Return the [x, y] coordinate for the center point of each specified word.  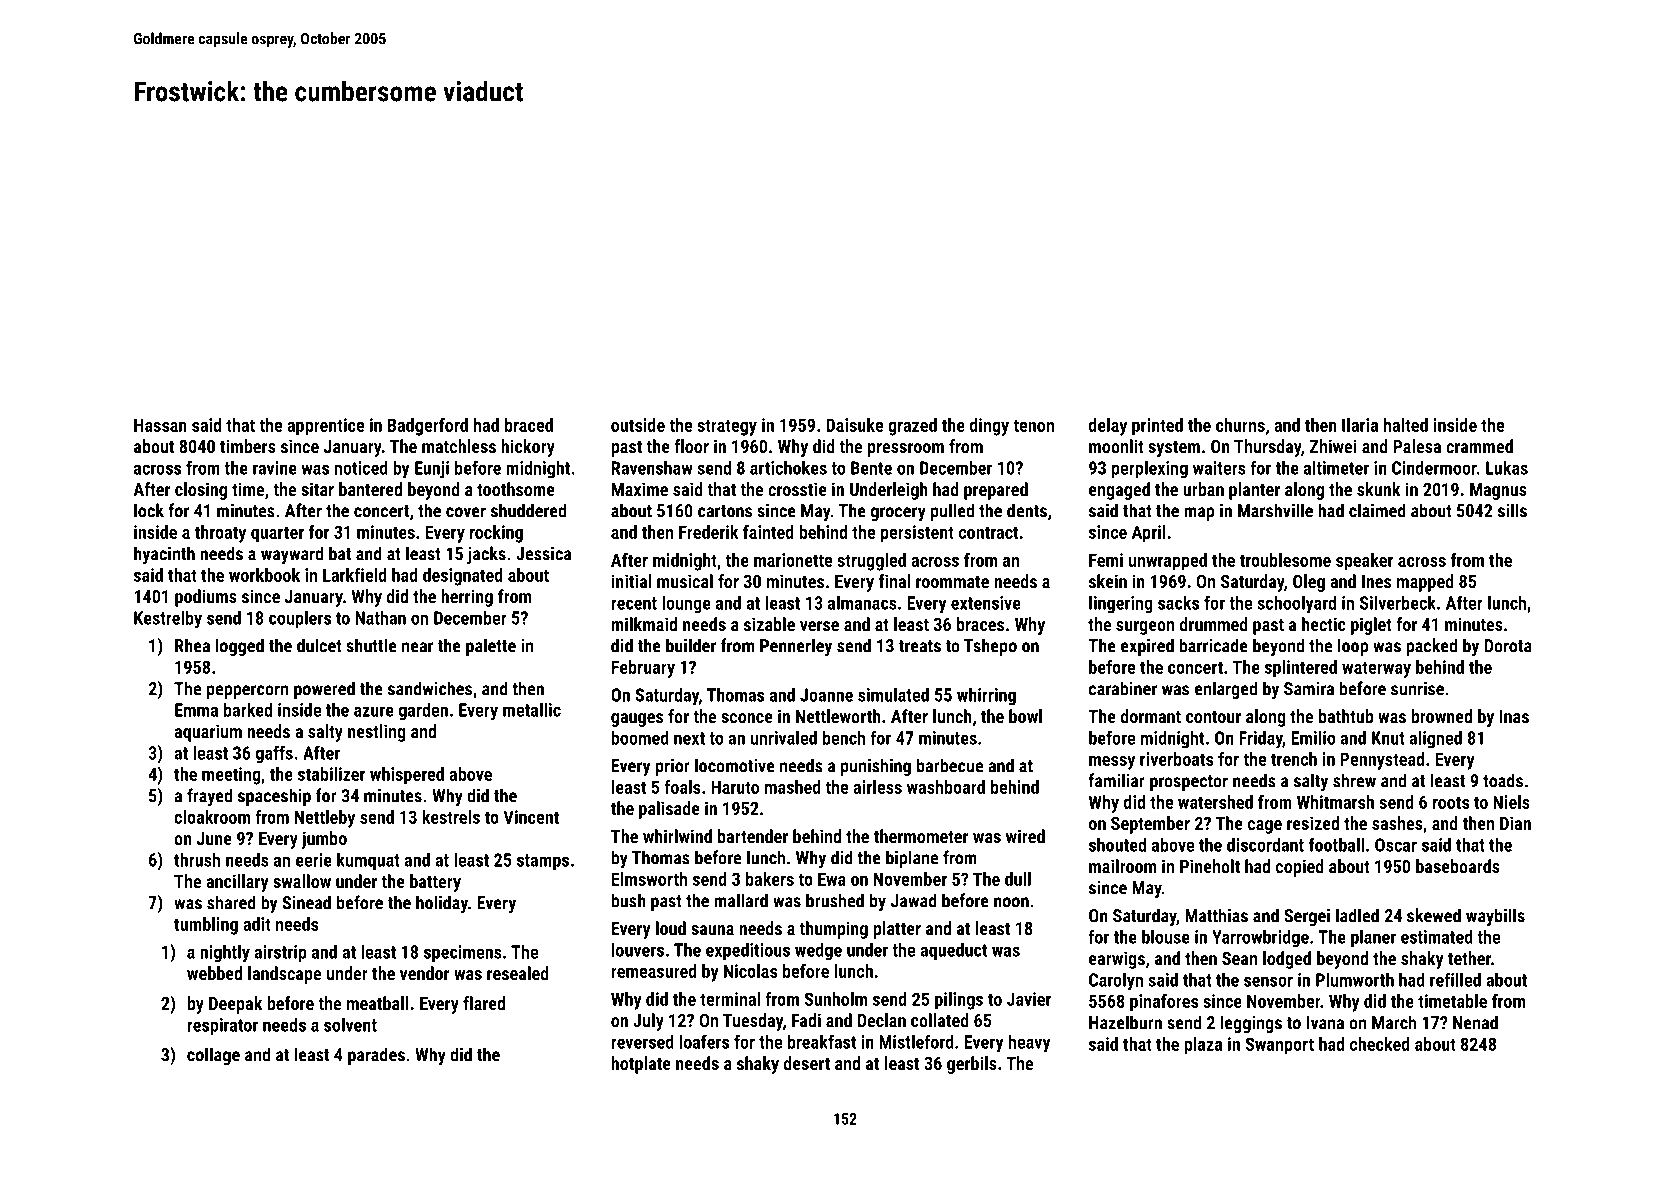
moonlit [1116, 446]
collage [213, 1056]
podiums [206, 598]
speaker [1364, 562]
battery [435, 883]
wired [1025, 836]
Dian [1515, 823]
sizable [769, 624]
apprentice [325, 427]
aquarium [208, 733]
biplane [912, 859]
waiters [1219, 468]
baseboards [1458, 866]
